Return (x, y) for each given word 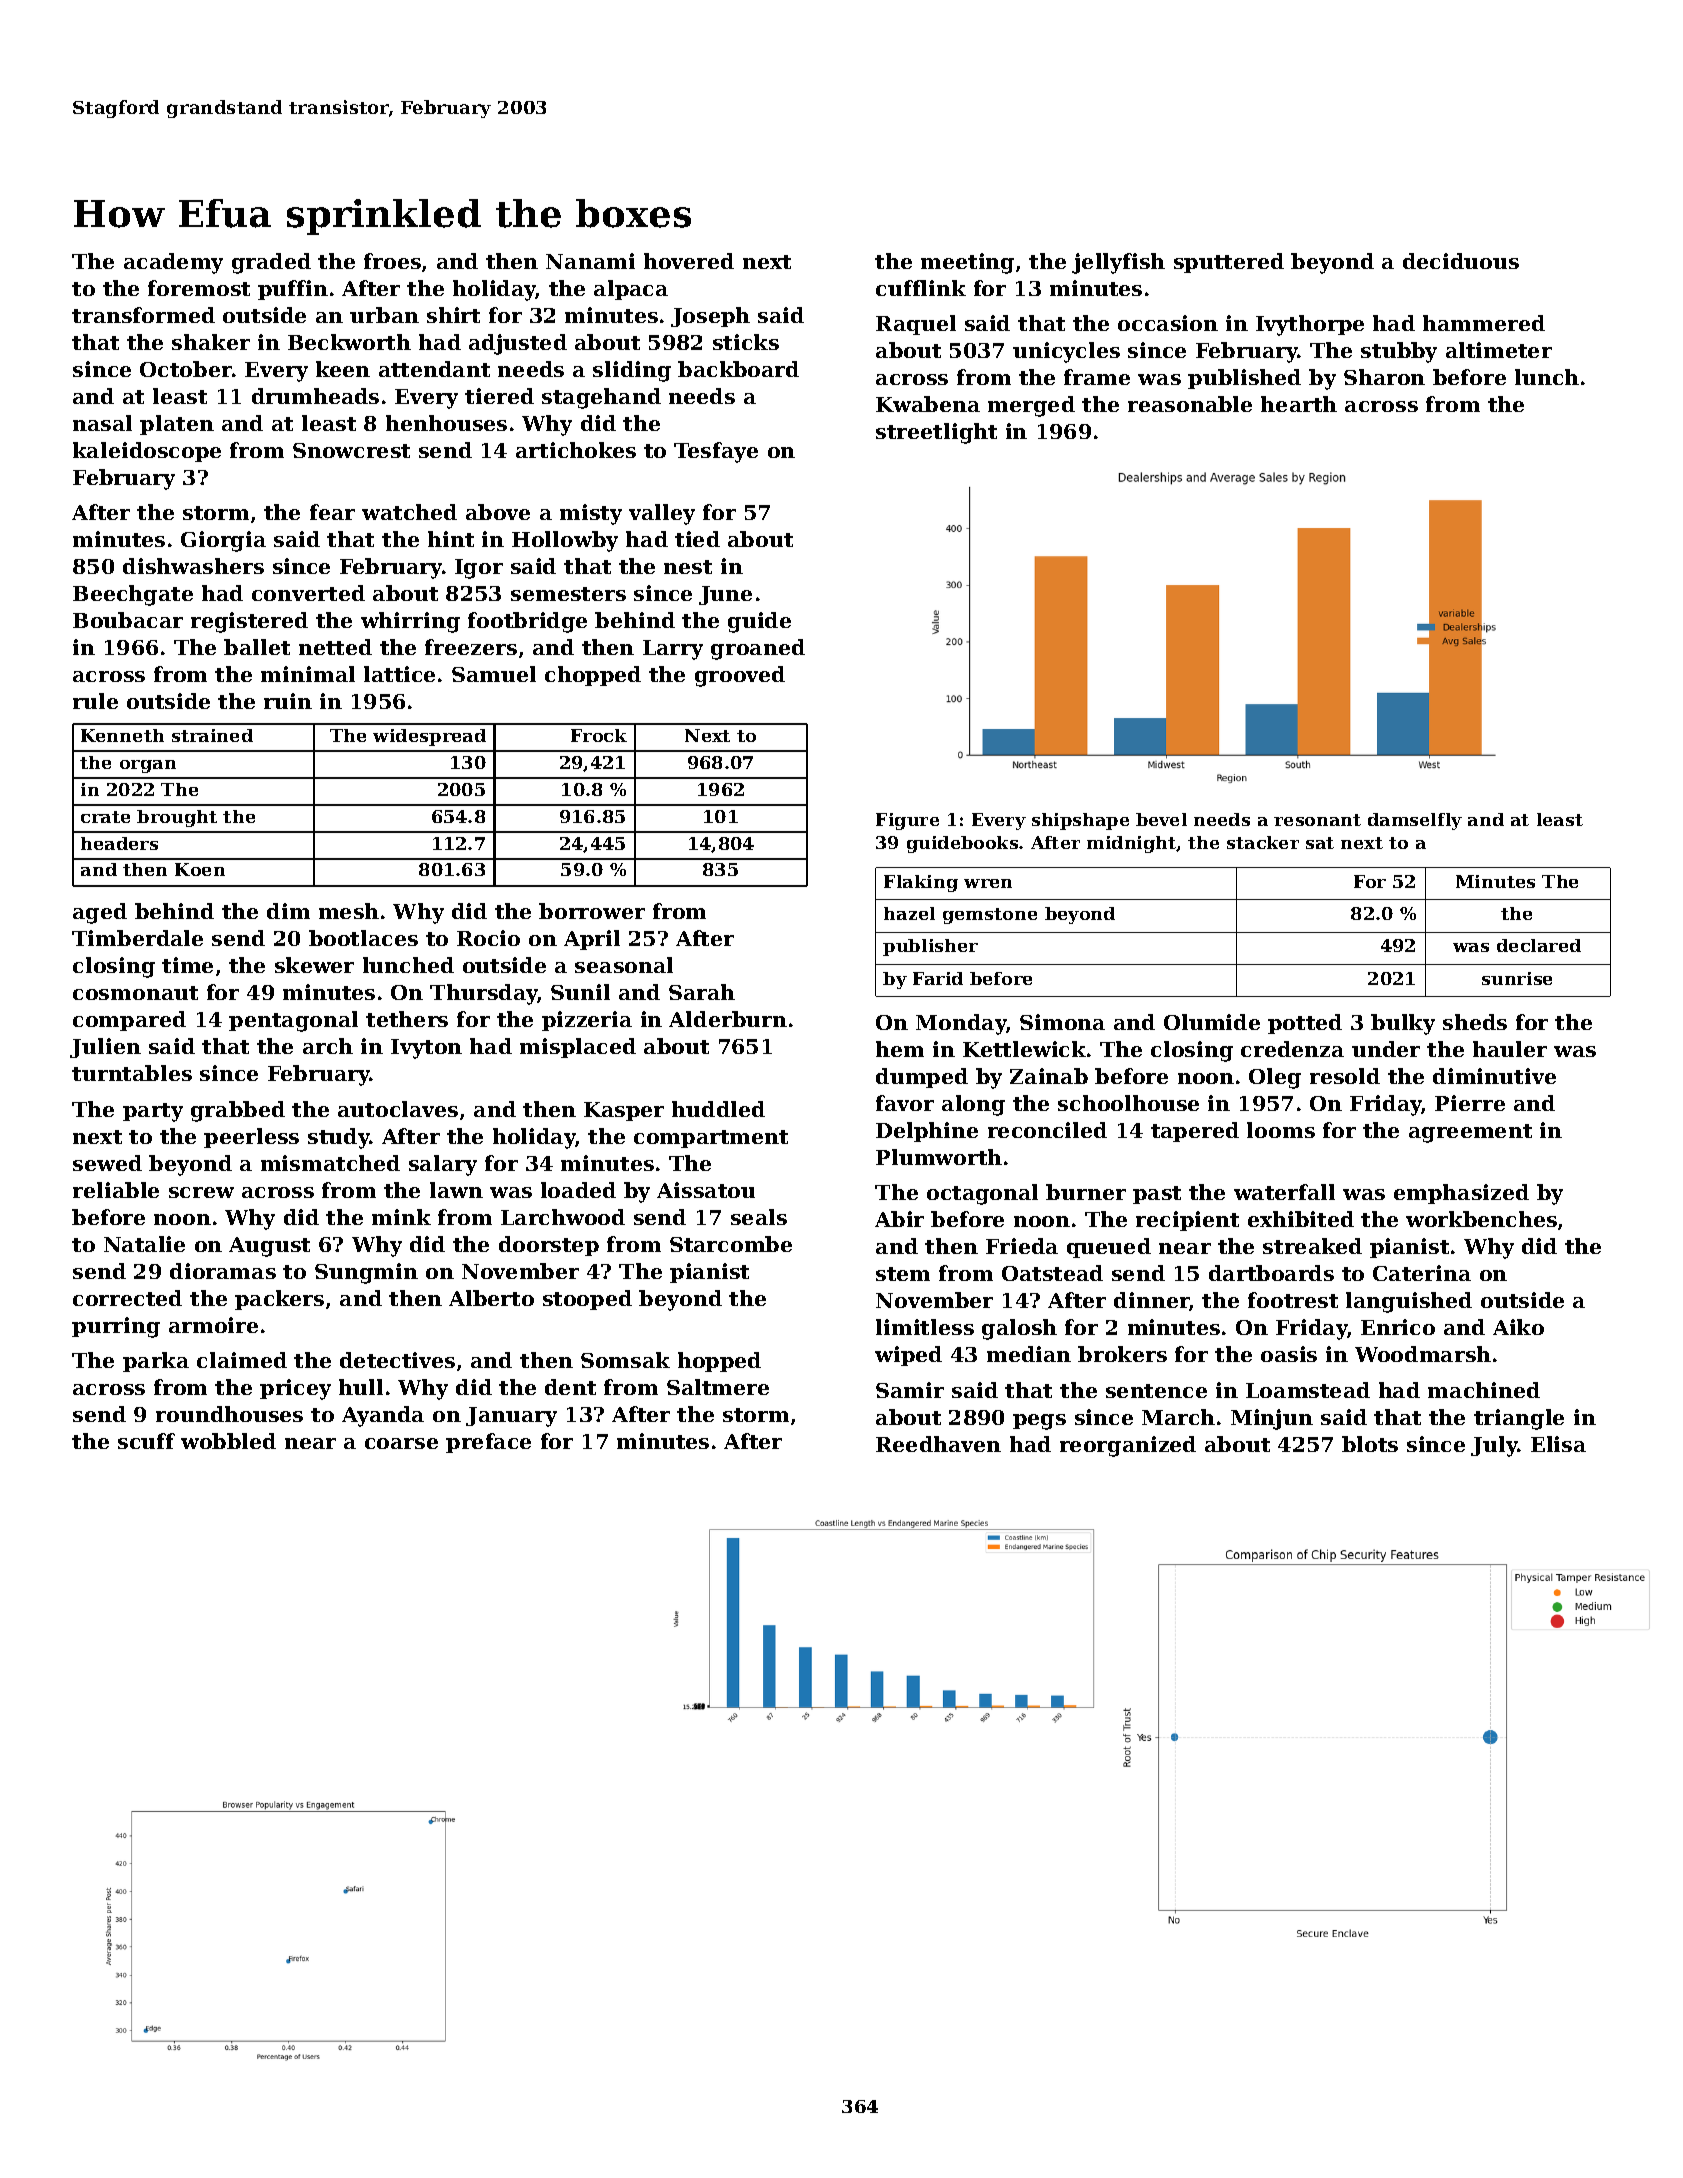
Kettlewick (1024, 1049)
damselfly (1415, 821)
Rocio (488, 938)
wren (988, 883)
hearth (1299, 404)
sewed (107, 1163)
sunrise (1517, 978)
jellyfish (1118, 263)
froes (392, 261)
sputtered (1229, 263)
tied (697, 539)
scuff (146, 1441)
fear (332, 512)
